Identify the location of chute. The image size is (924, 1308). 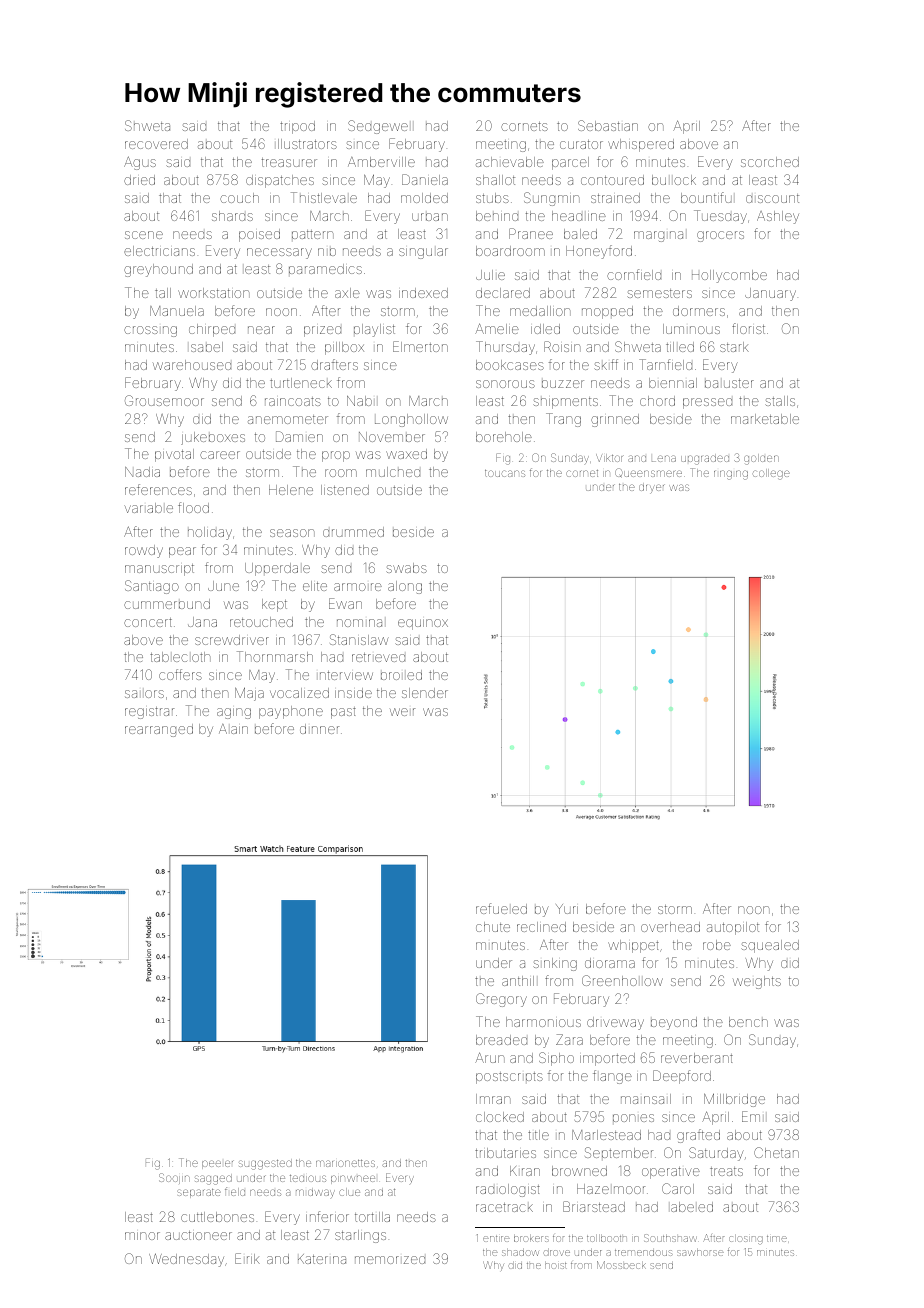
(493, 927).
